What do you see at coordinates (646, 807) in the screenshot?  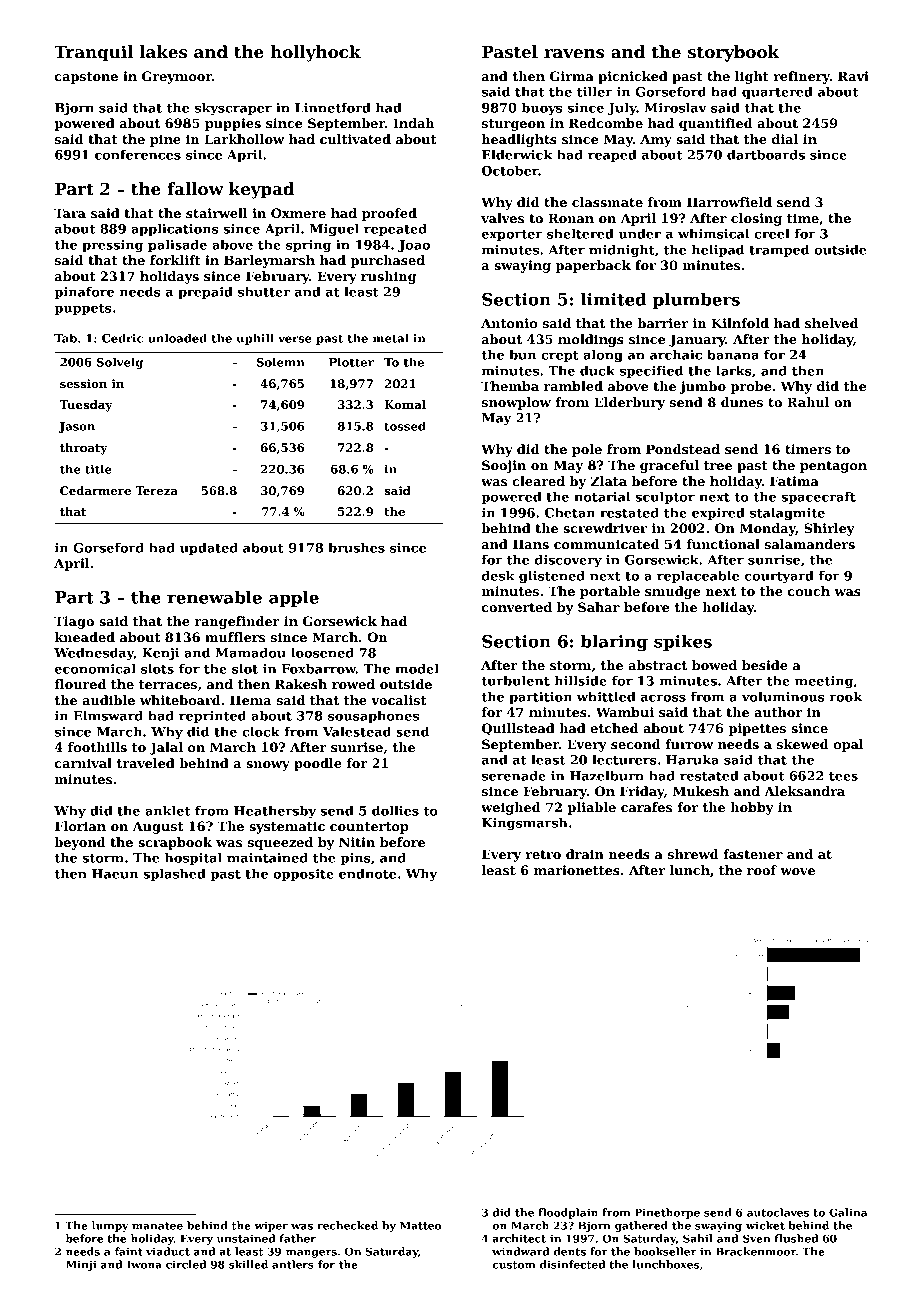 I see `carafes` at bounding box center [646, 807].
